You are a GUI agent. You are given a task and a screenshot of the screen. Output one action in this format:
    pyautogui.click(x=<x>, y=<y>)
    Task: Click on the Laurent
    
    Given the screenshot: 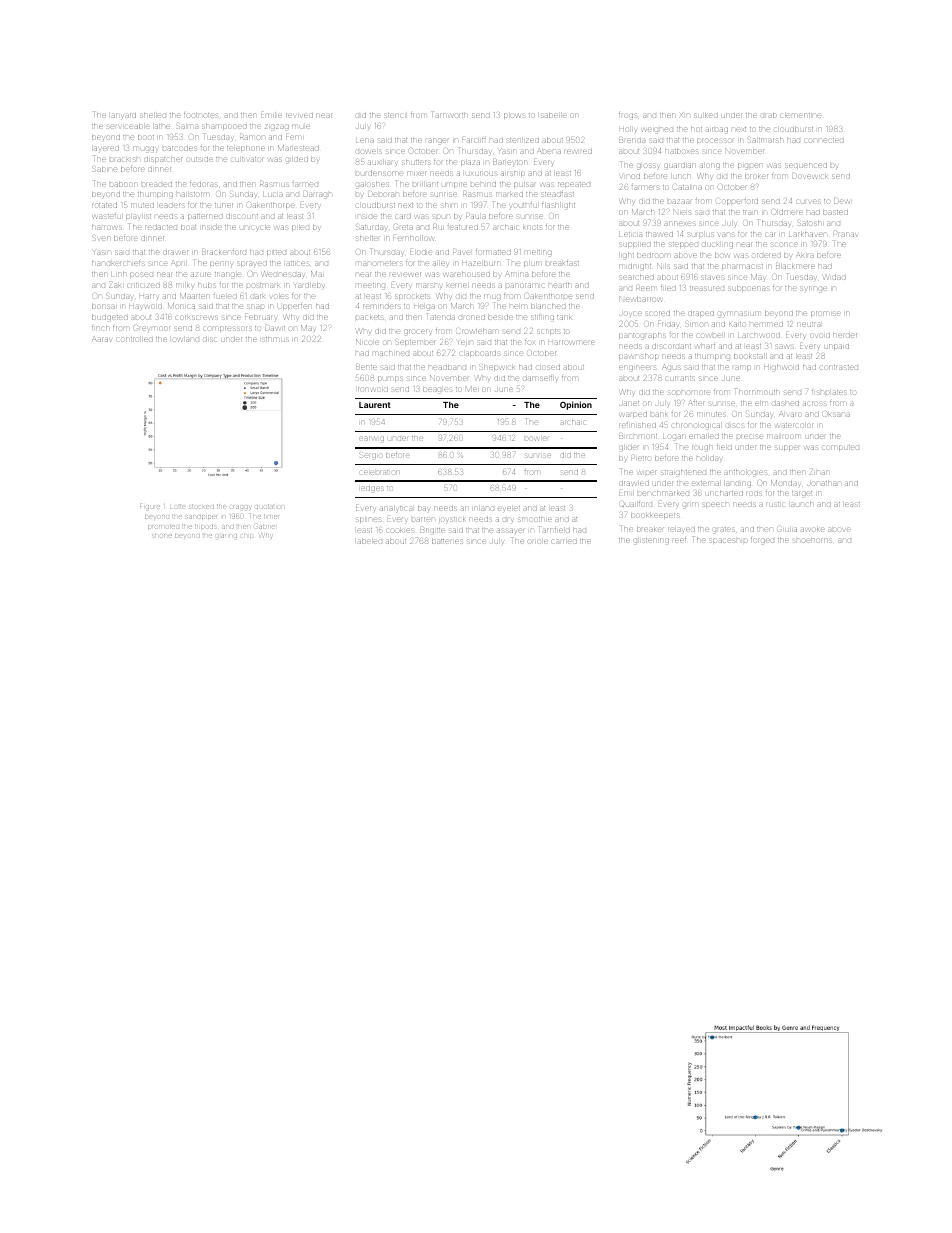 What is the action you would take?
    pyautogui.click(x=375, y=405)
